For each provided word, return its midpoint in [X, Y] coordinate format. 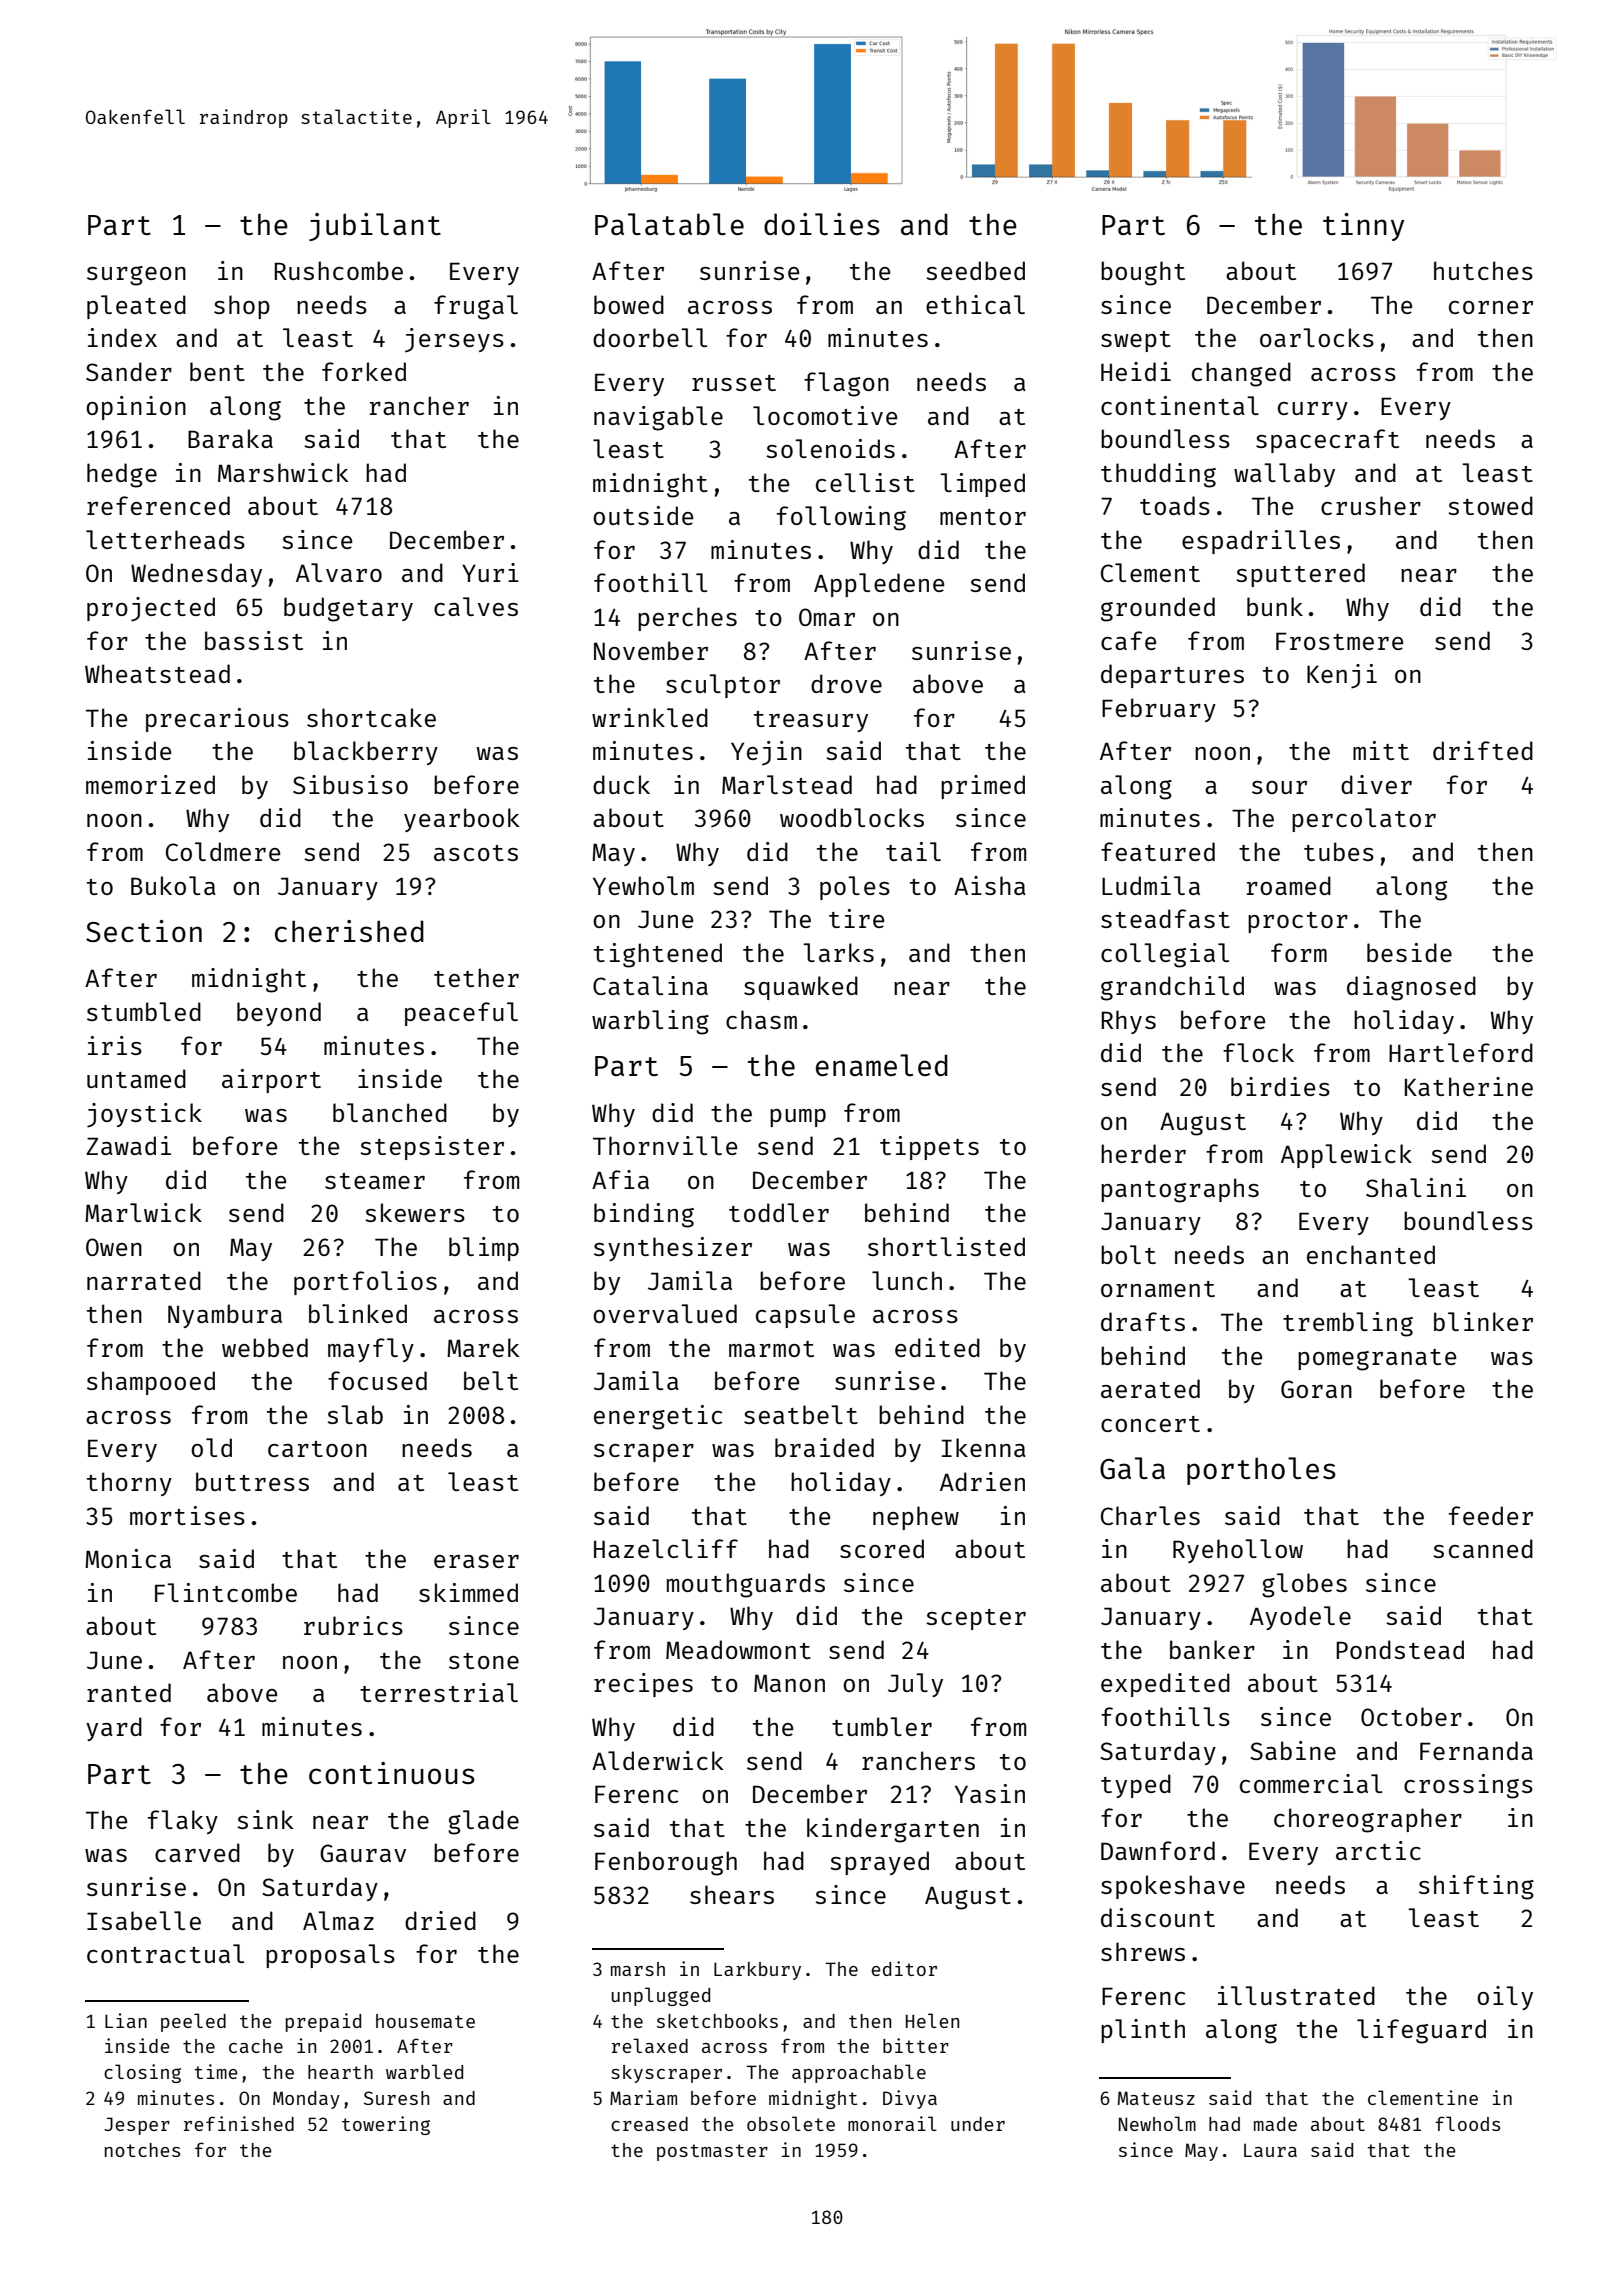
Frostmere [1339, 641]
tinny [1363, 227]
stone [484, 1661]
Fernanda [1476, 1750]
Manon [789, 1683]
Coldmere [223, 851]
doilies [822, 224]
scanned [1483, 1548]
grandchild [1172, 988]
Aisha [990, 885]
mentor [983, 517]
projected [151, 609]
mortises [187, 1515]
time [216, 2071]
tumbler [882, 1726]
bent [217, 371]
